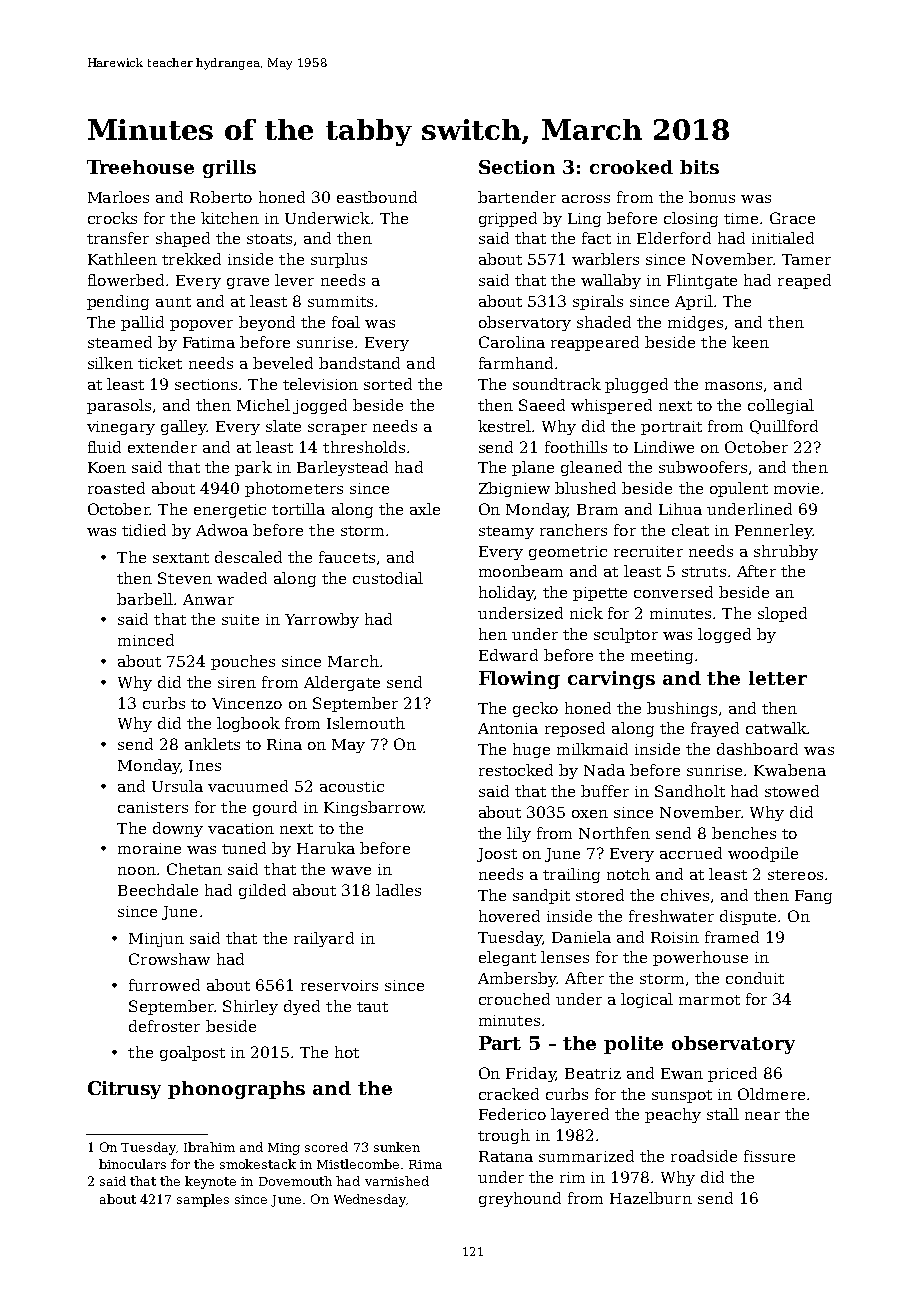  I want to click on logged, so click(724, 635).
